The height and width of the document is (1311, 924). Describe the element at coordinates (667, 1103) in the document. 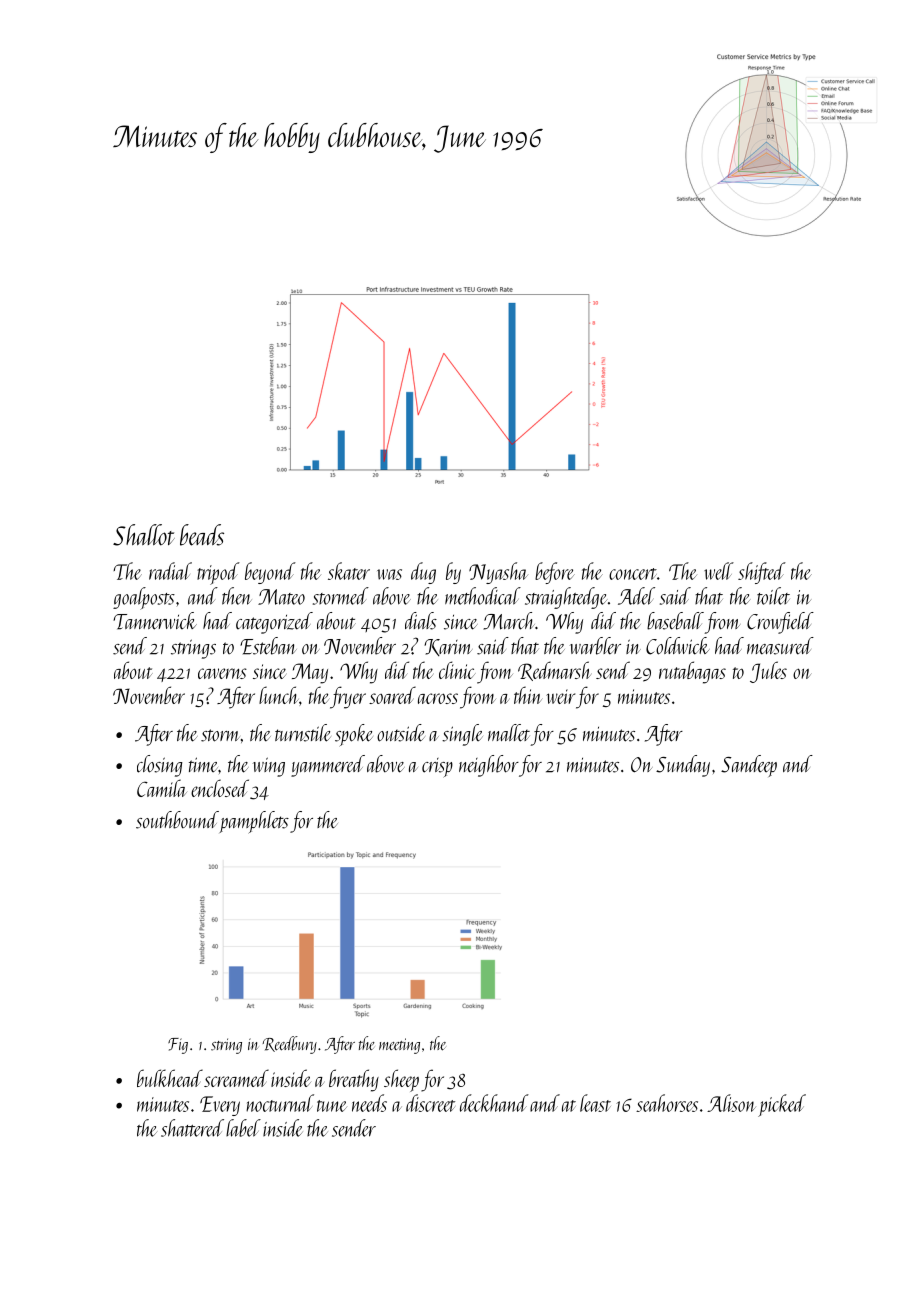

I see `seahorses` at that location.
